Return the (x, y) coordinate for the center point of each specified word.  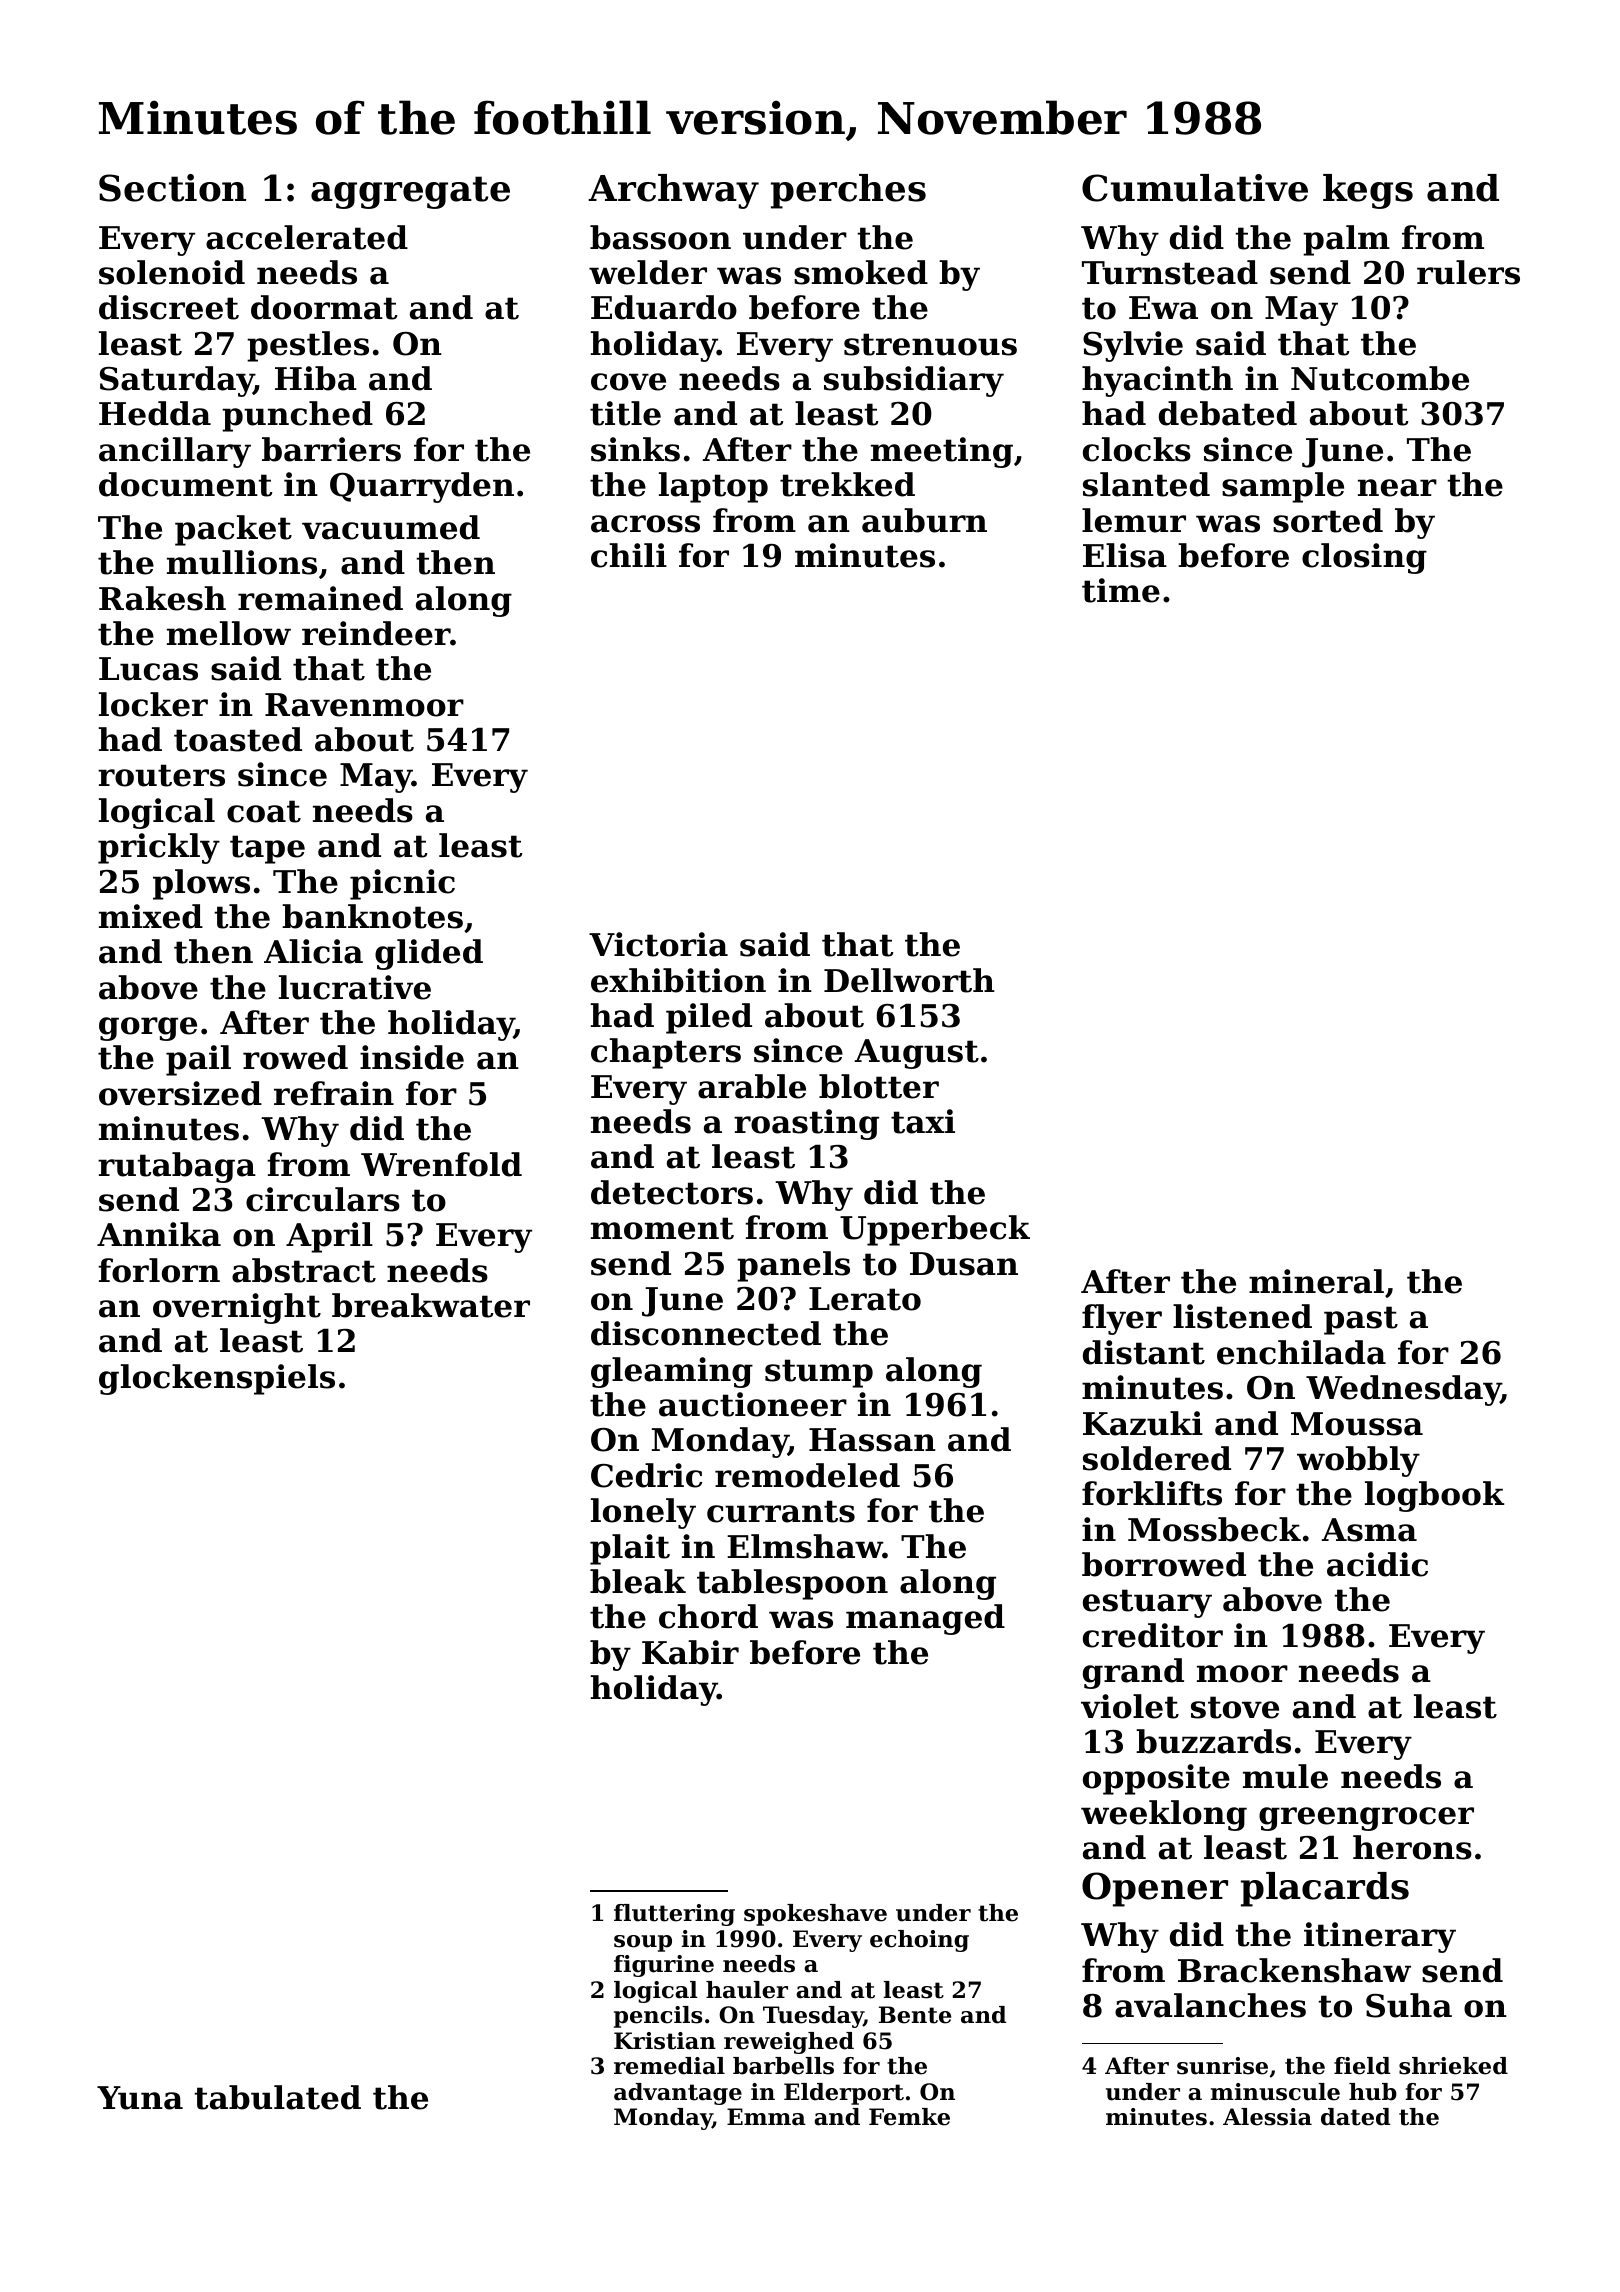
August (916, 1054)
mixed (151, 916)
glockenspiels (217, 1379)
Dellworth (909, 980)
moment (662, 1228)
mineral (1316, 1281)
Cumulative (1195, 188)
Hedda (155, 413)
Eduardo (664, 307)
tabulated (277, 2097)
